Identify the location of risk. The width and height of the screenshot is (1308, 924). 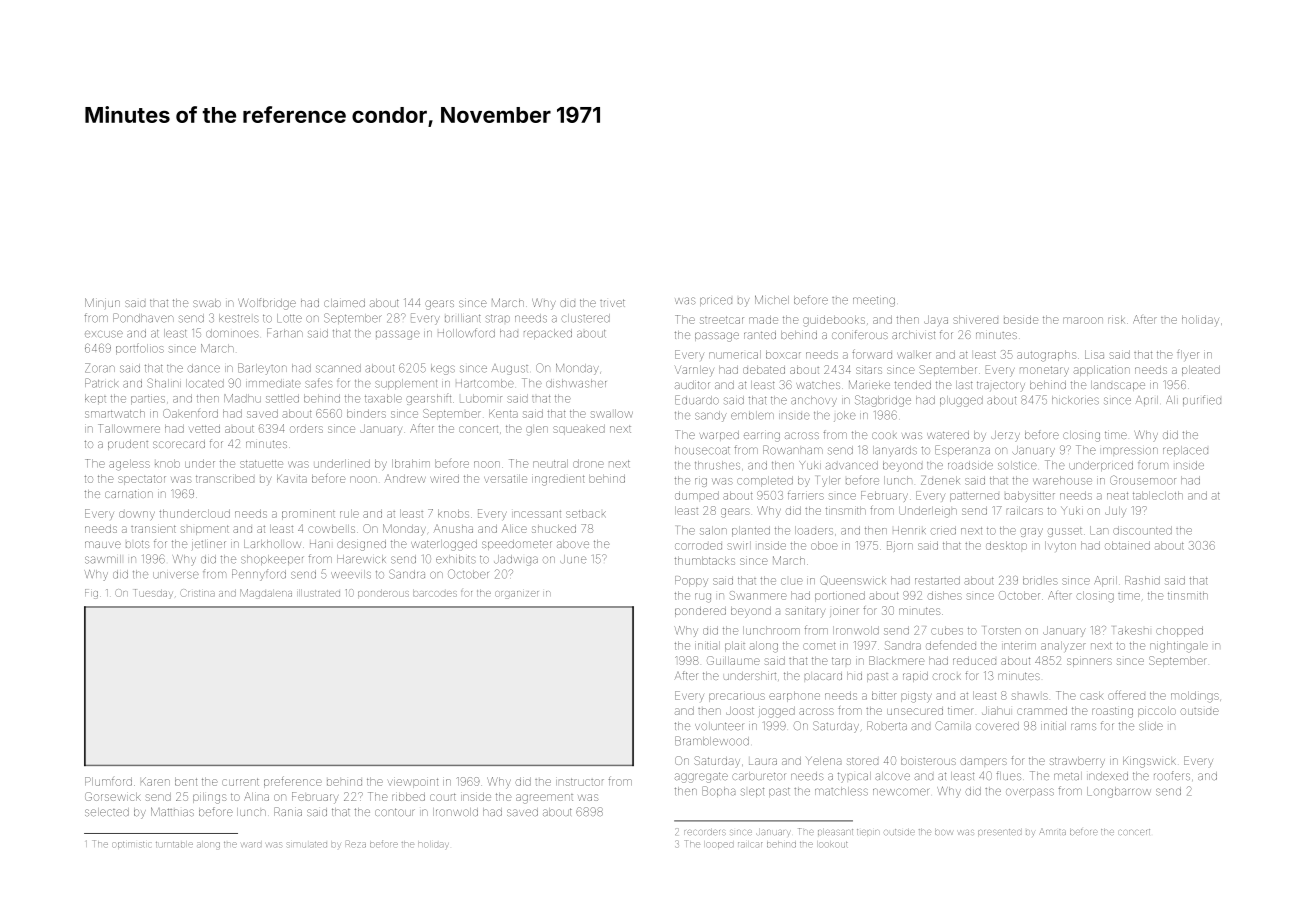
(1116, 320).
